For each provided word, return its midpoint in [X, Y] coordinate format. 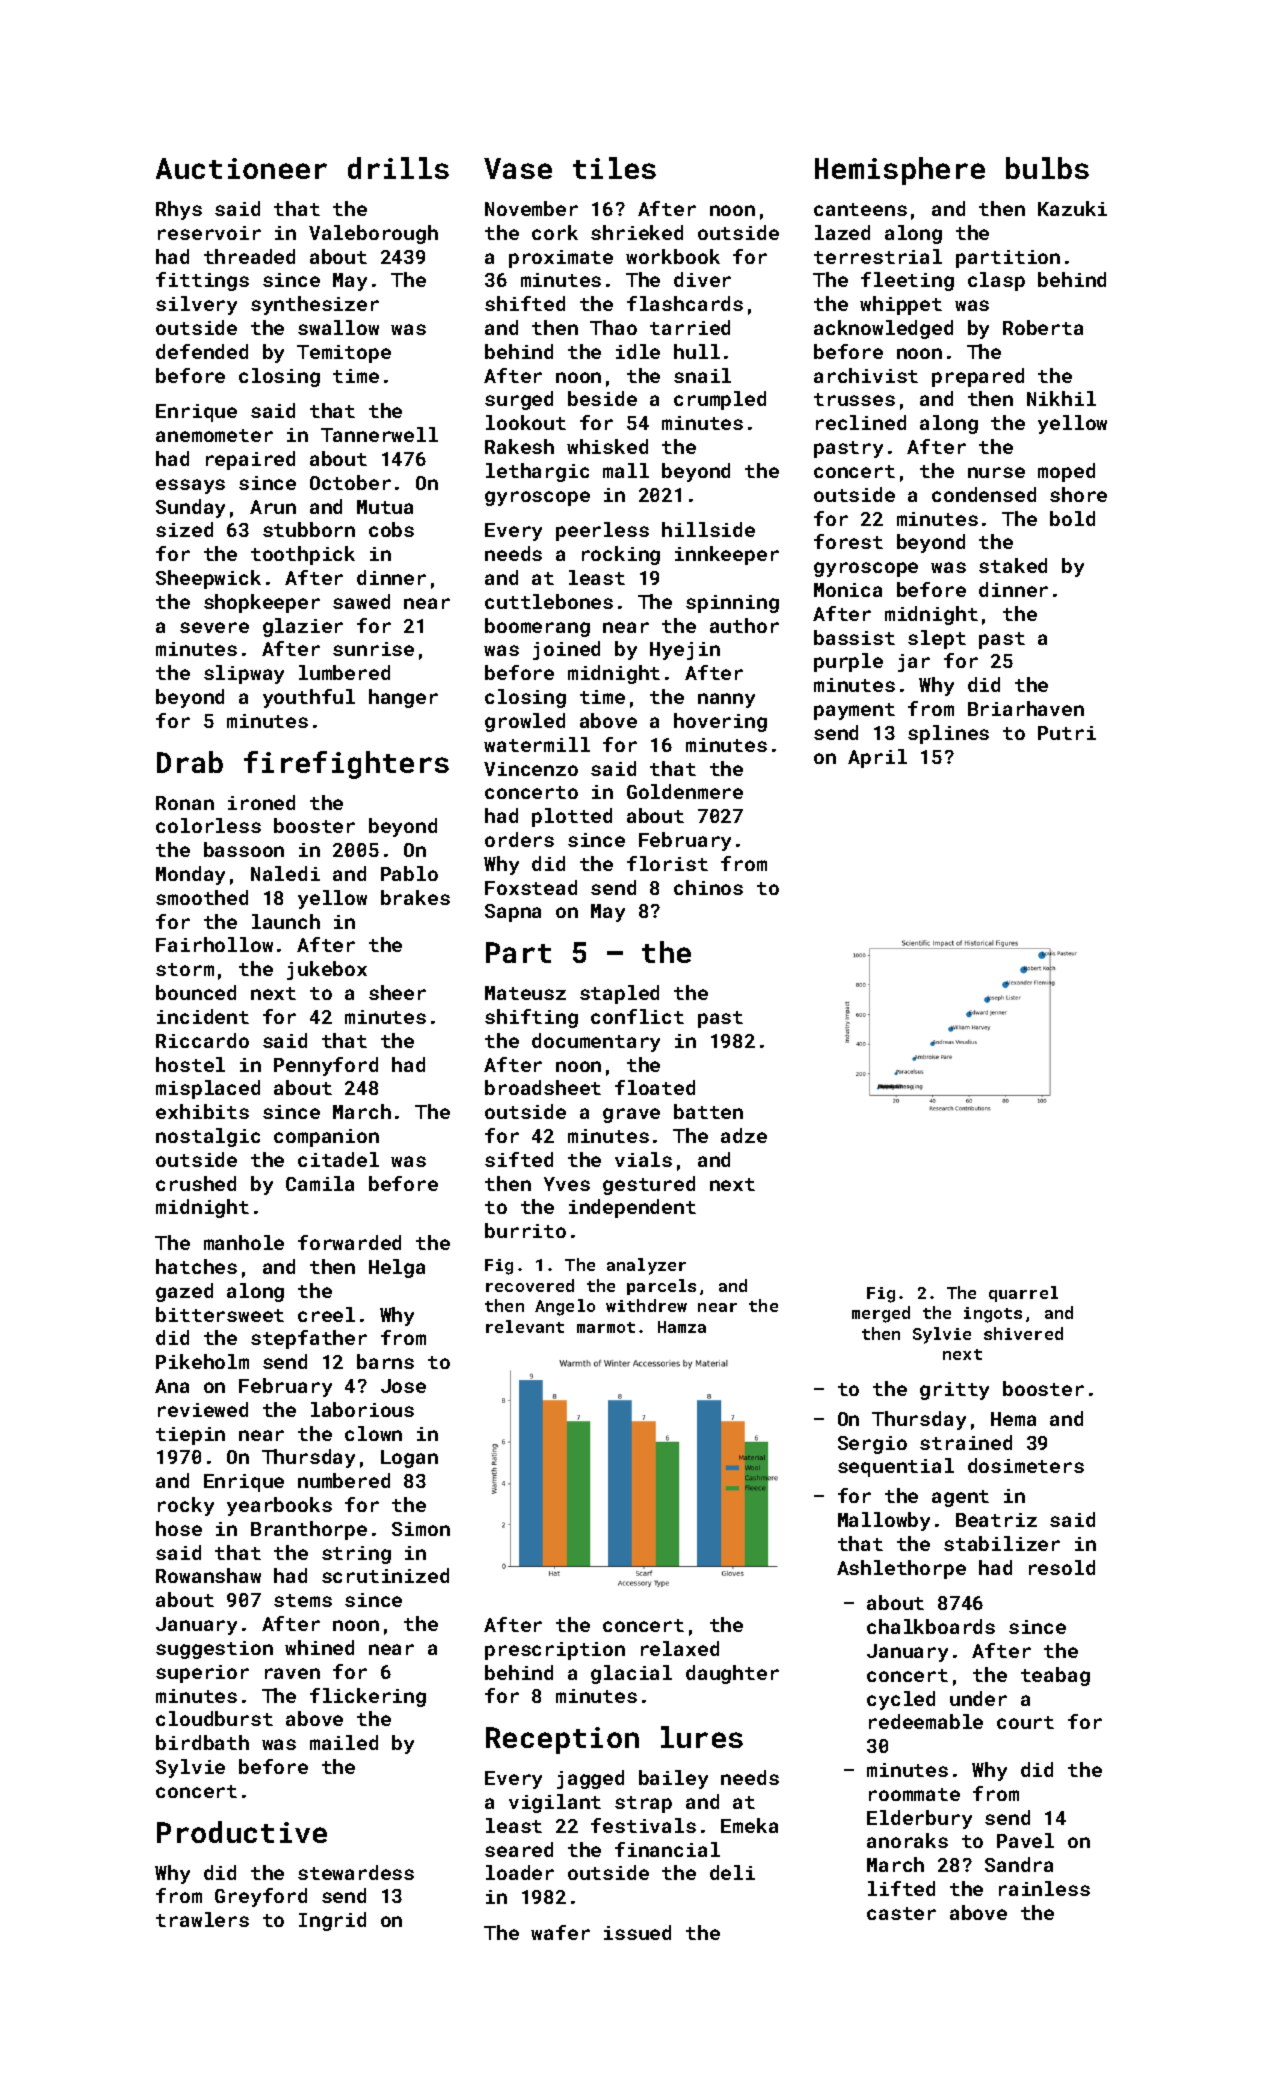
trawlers [202, 1919]
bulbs [1047, 168]
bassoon [244, 849]
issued [637, 1932]
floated [655, 1087]
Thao [613, 327]
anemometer [214, 435]
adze [744, 1135]
